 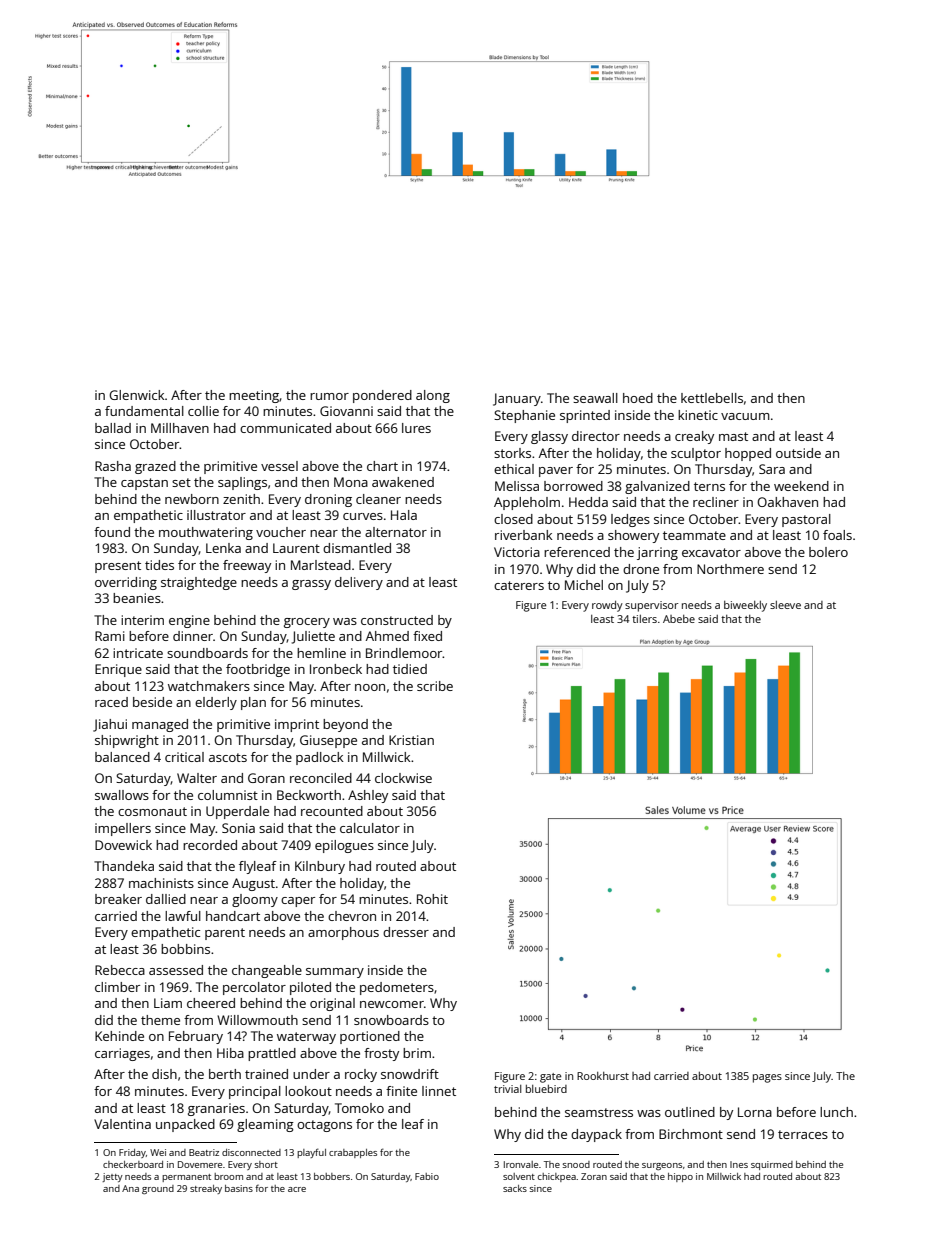 I want to click on streaky, so click(x=206, y=1189).
